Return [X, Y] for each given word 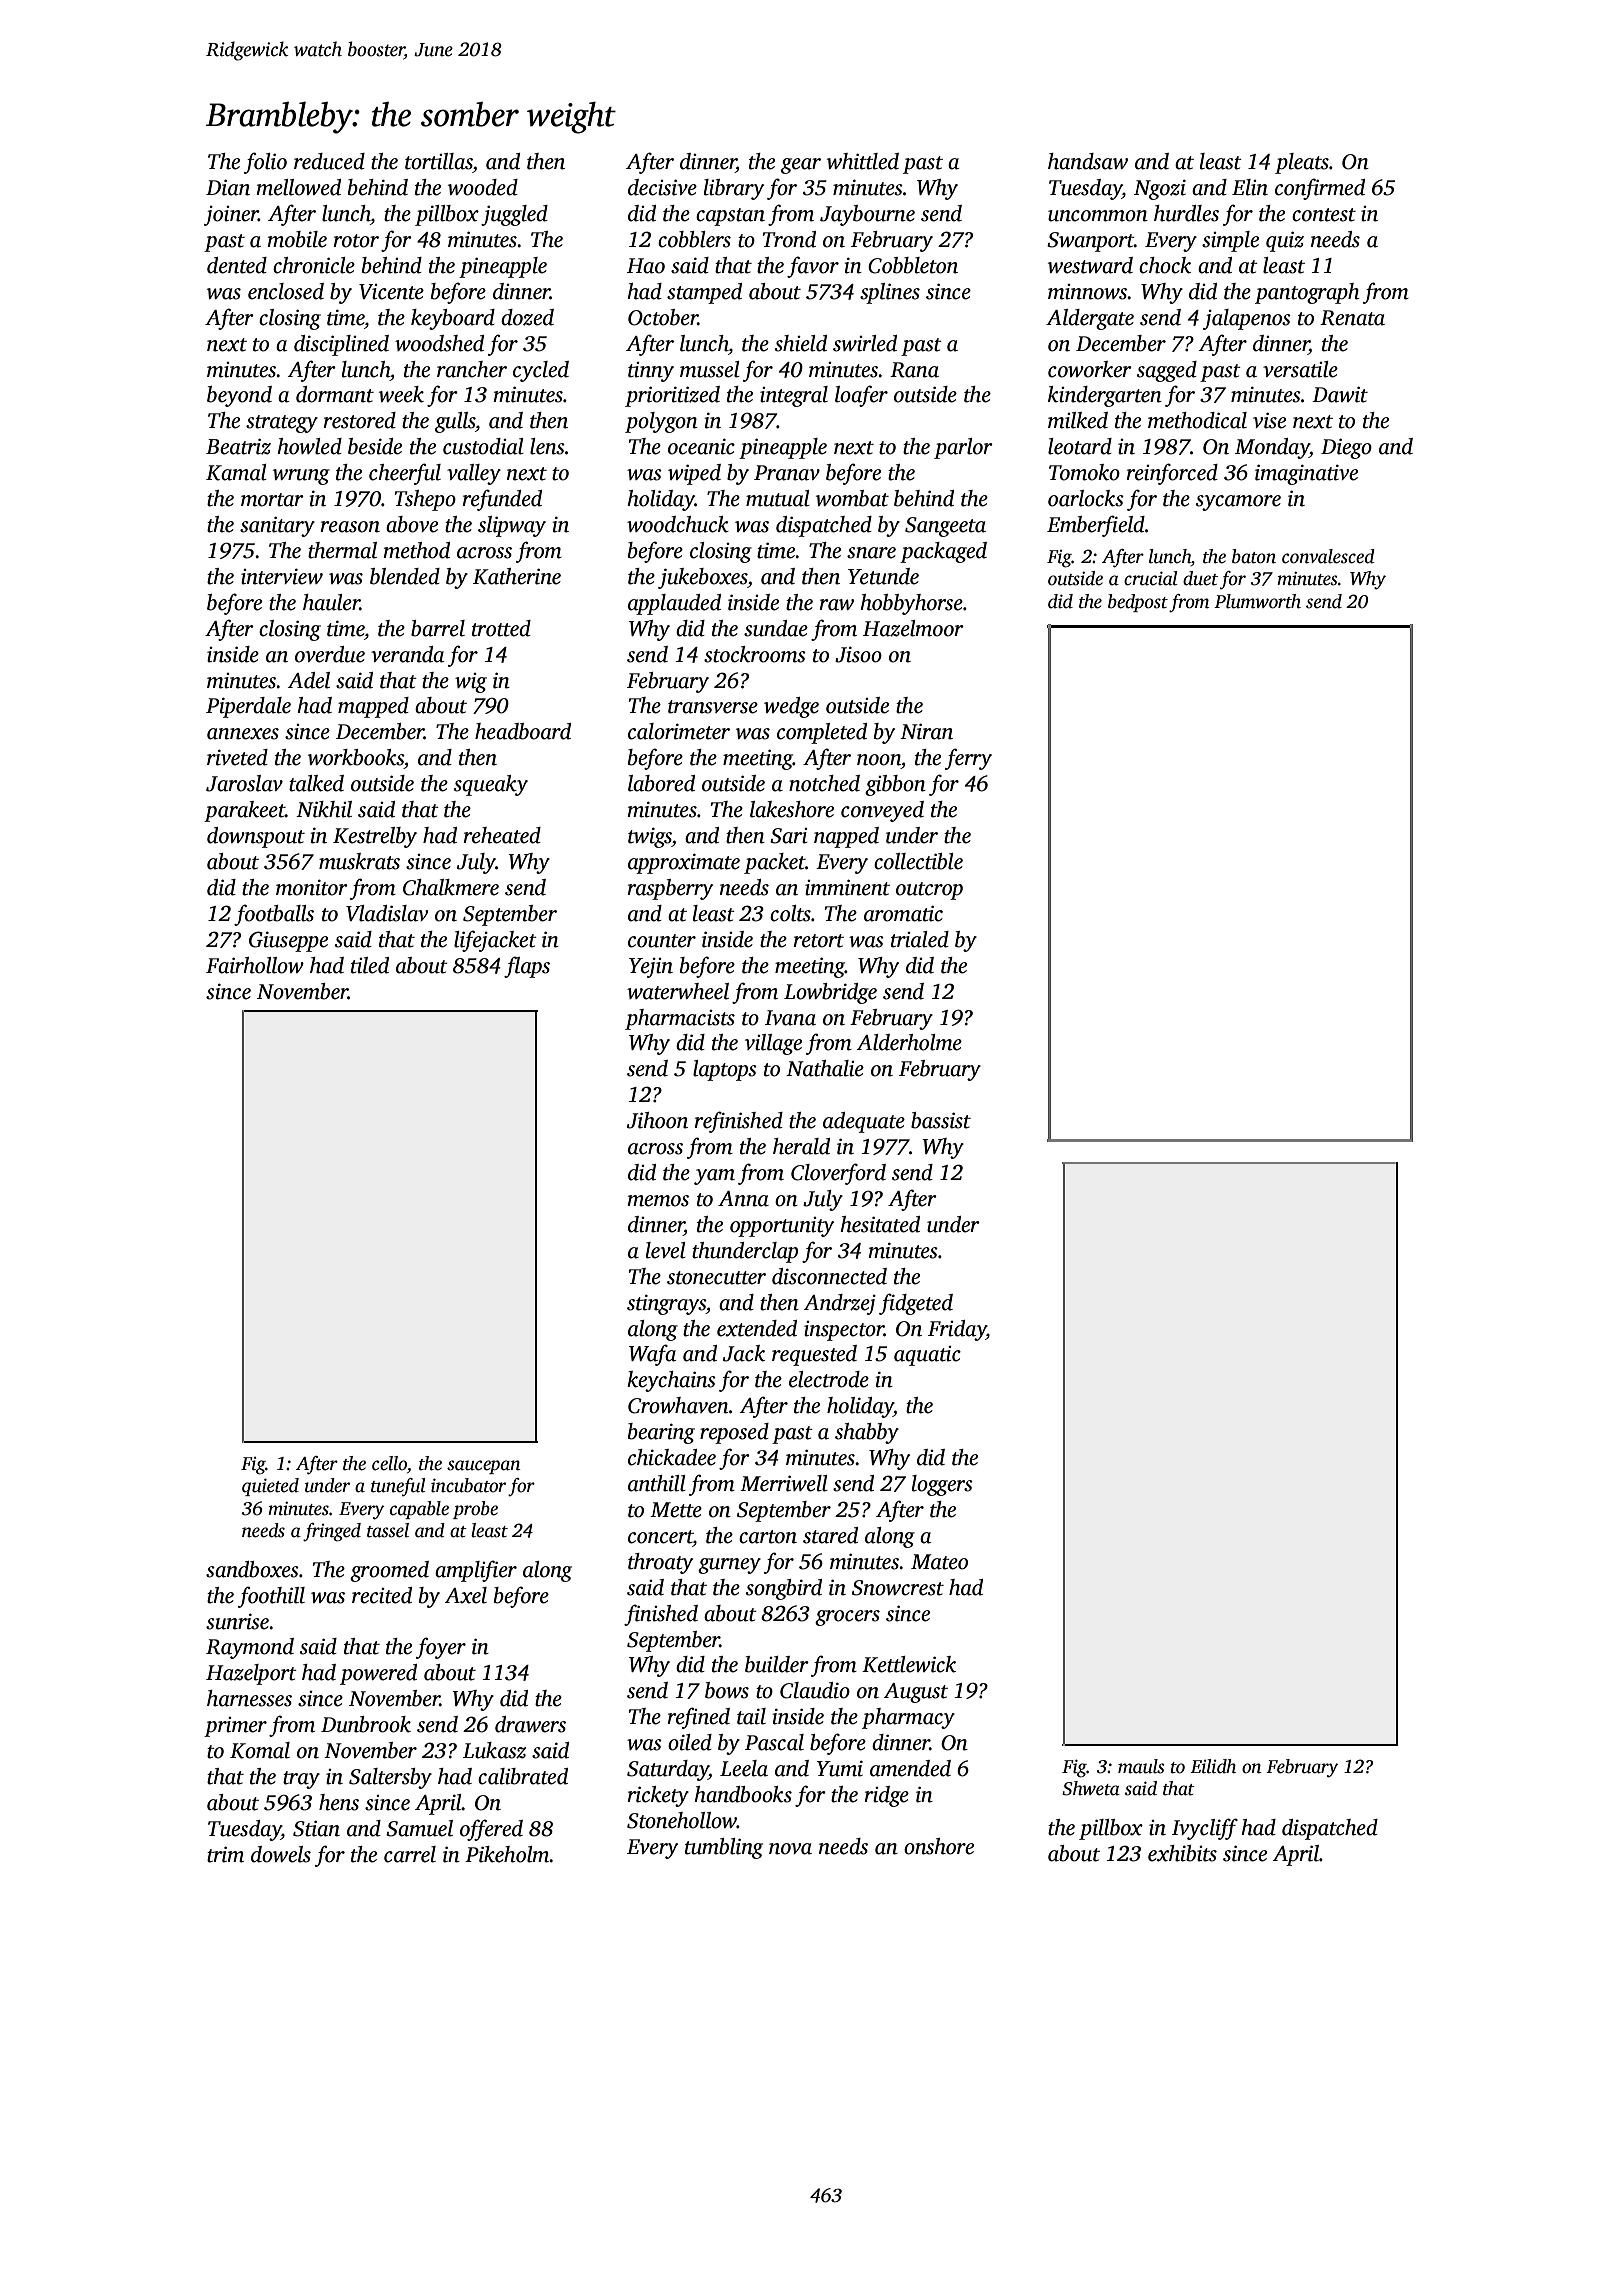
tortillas [439, 161]
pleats [1302, 163]
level [666, 1250]
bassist [941, 1120]
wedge [791, 707]
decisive [662, 187]
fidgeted [916, 1304]
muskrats [359, 861]
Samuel [419, 1828]
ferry [968, 759]
